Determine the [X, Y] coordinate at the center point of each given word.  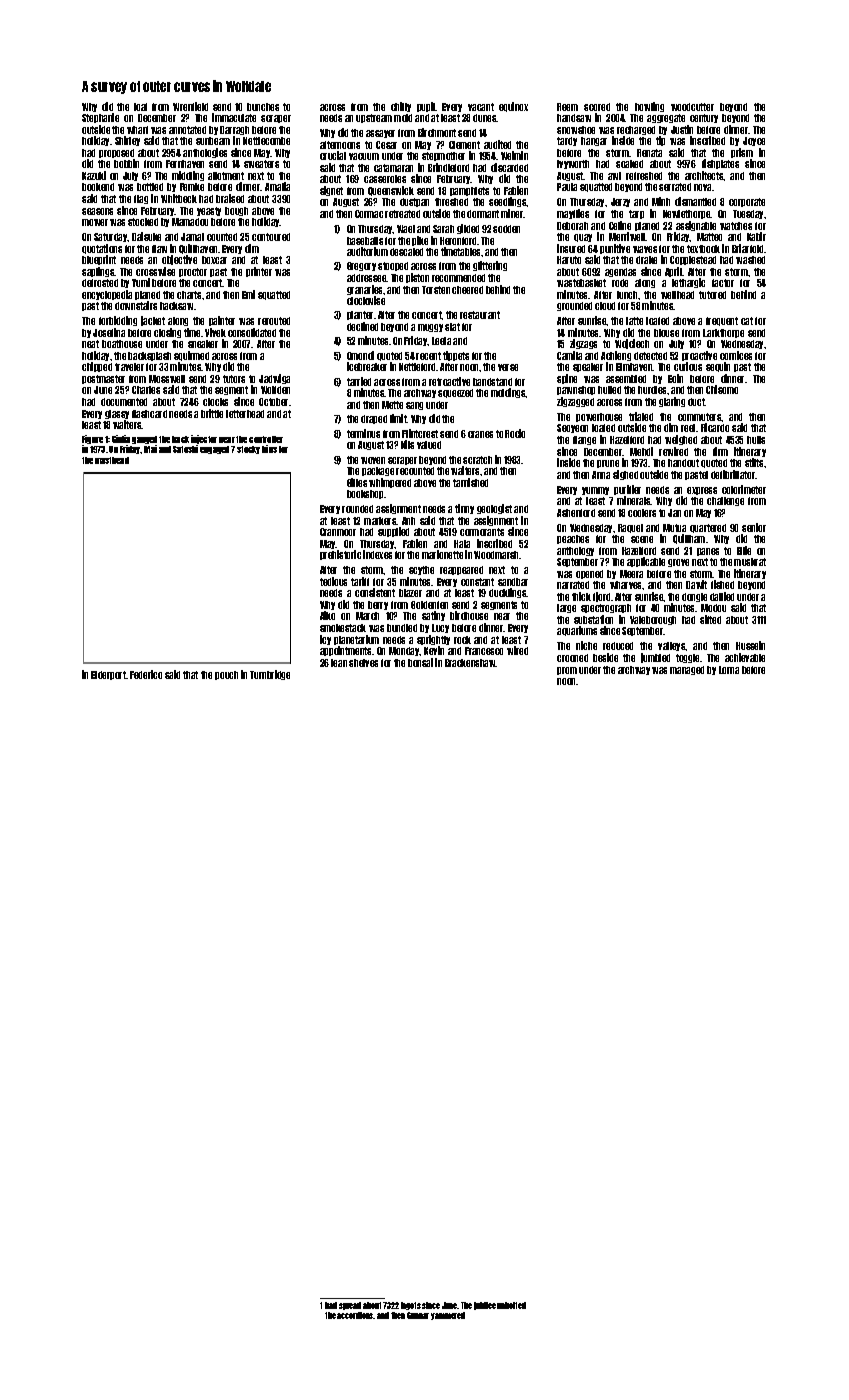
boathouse [122, 344]
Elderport [108, 675]
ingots [411, 1306]
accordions [355, 1315]
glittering [490, 266]
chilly [401, 107]
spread [350, 1306]
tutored [712, 295]
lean [339, 663]
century [704, 118]
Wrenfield [190, 106]
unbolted [511, 1305]
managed [687, 670]
